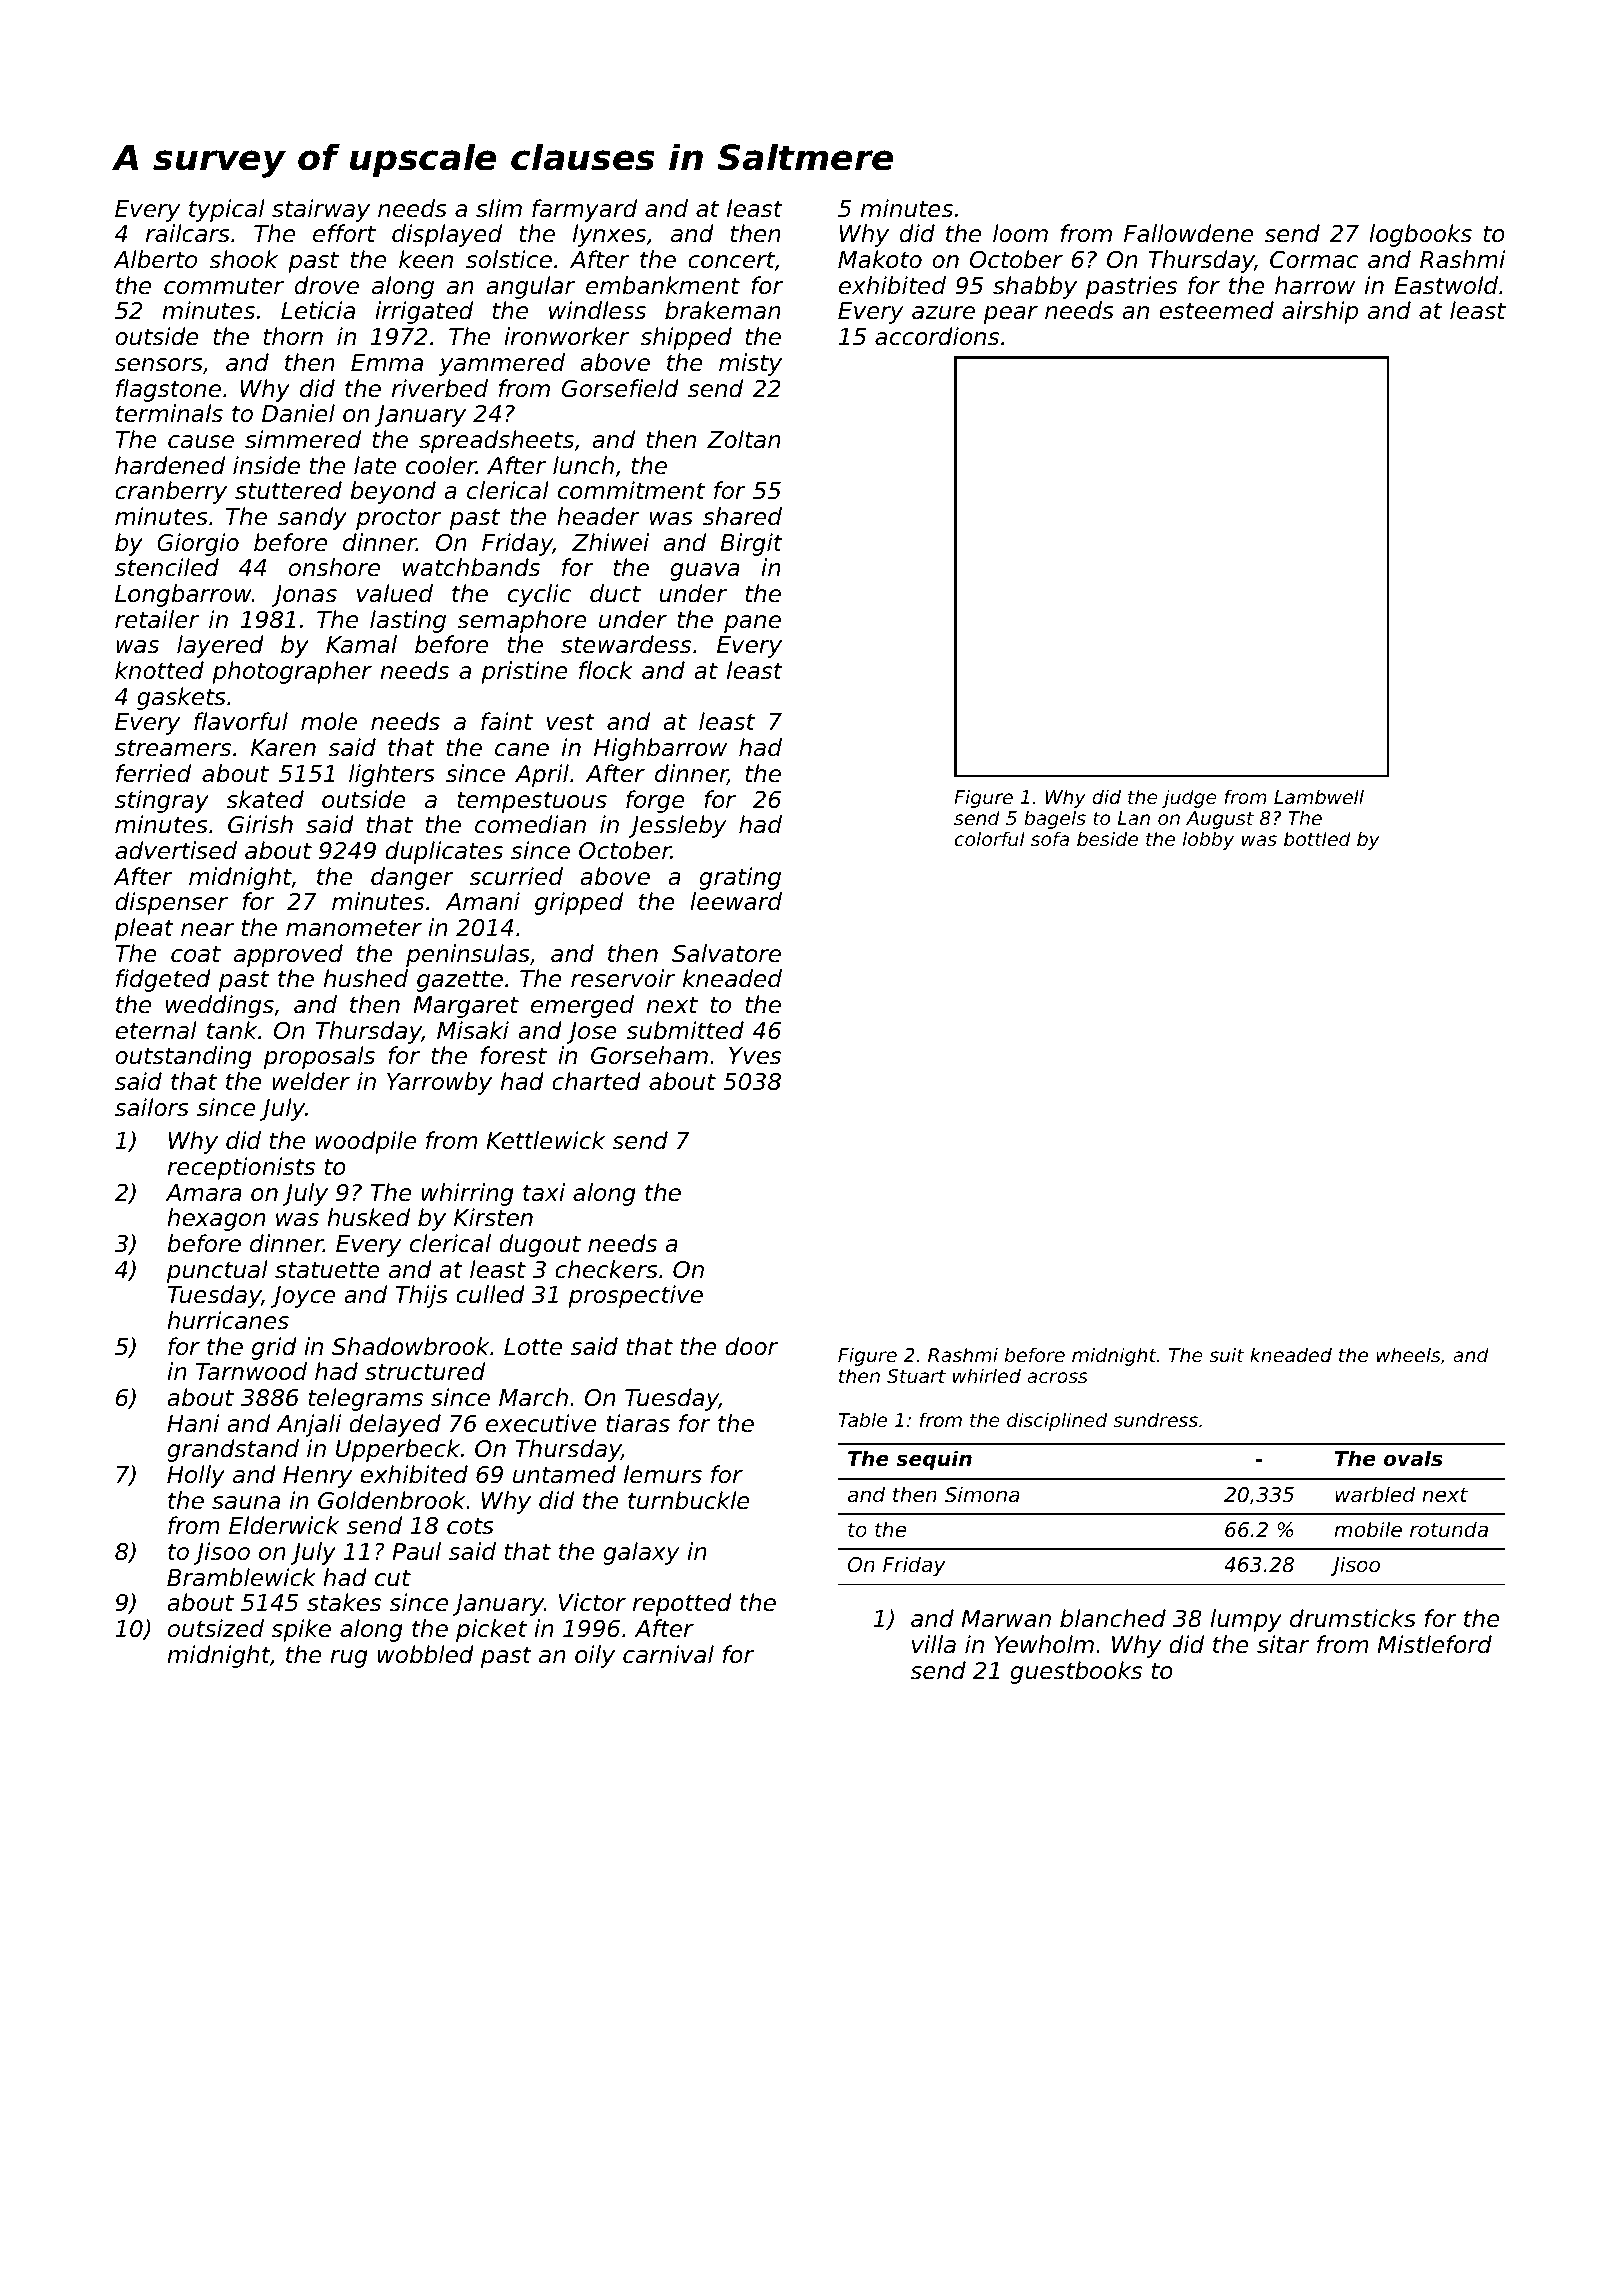 The width and height of the image is (1620, 2292). Describe the element at coordinates (241, 721) in the image. I see `flavorful` at that location.
